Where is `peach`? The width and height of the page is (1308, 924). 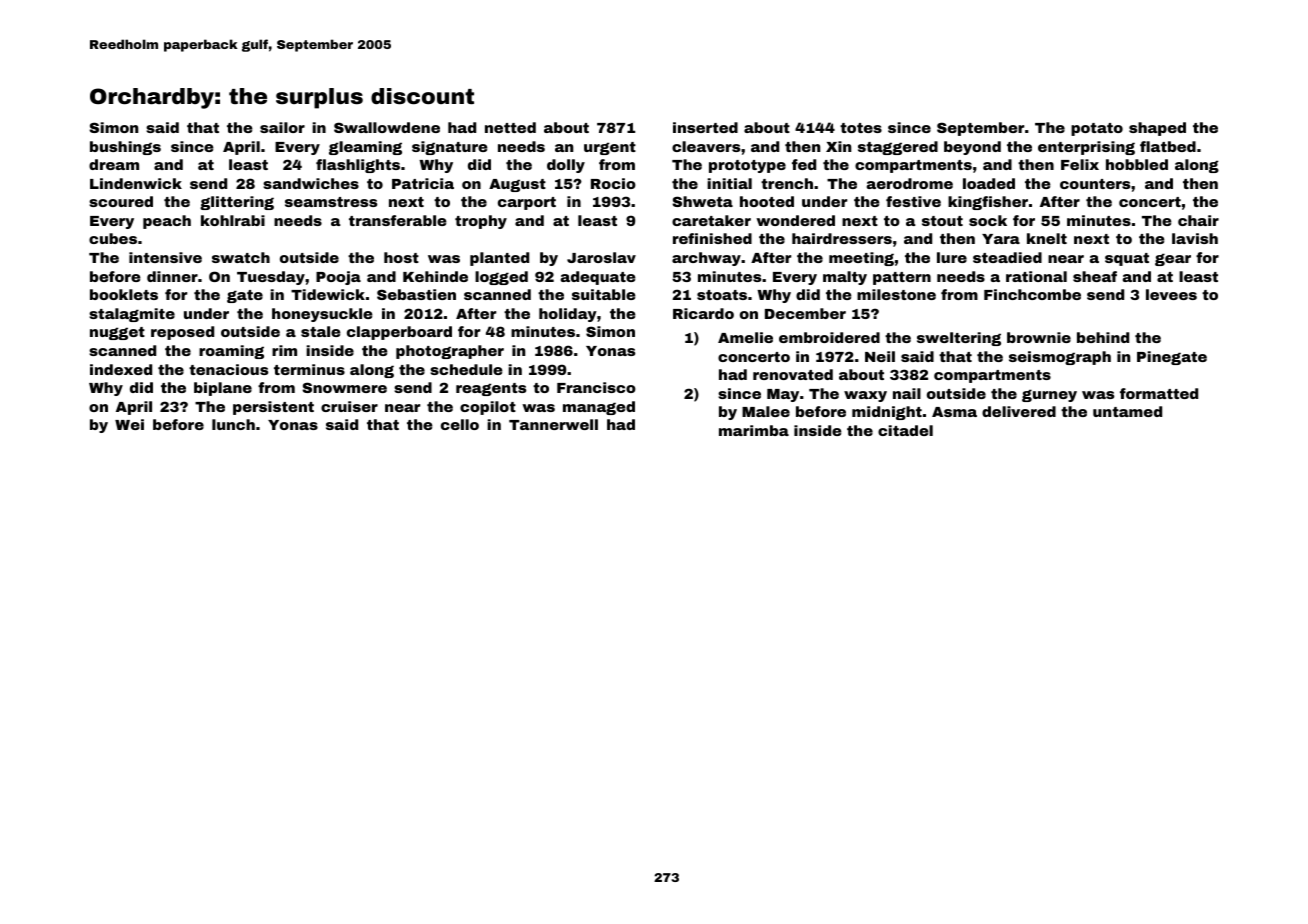 peach is located at coordinates (167, 222).
